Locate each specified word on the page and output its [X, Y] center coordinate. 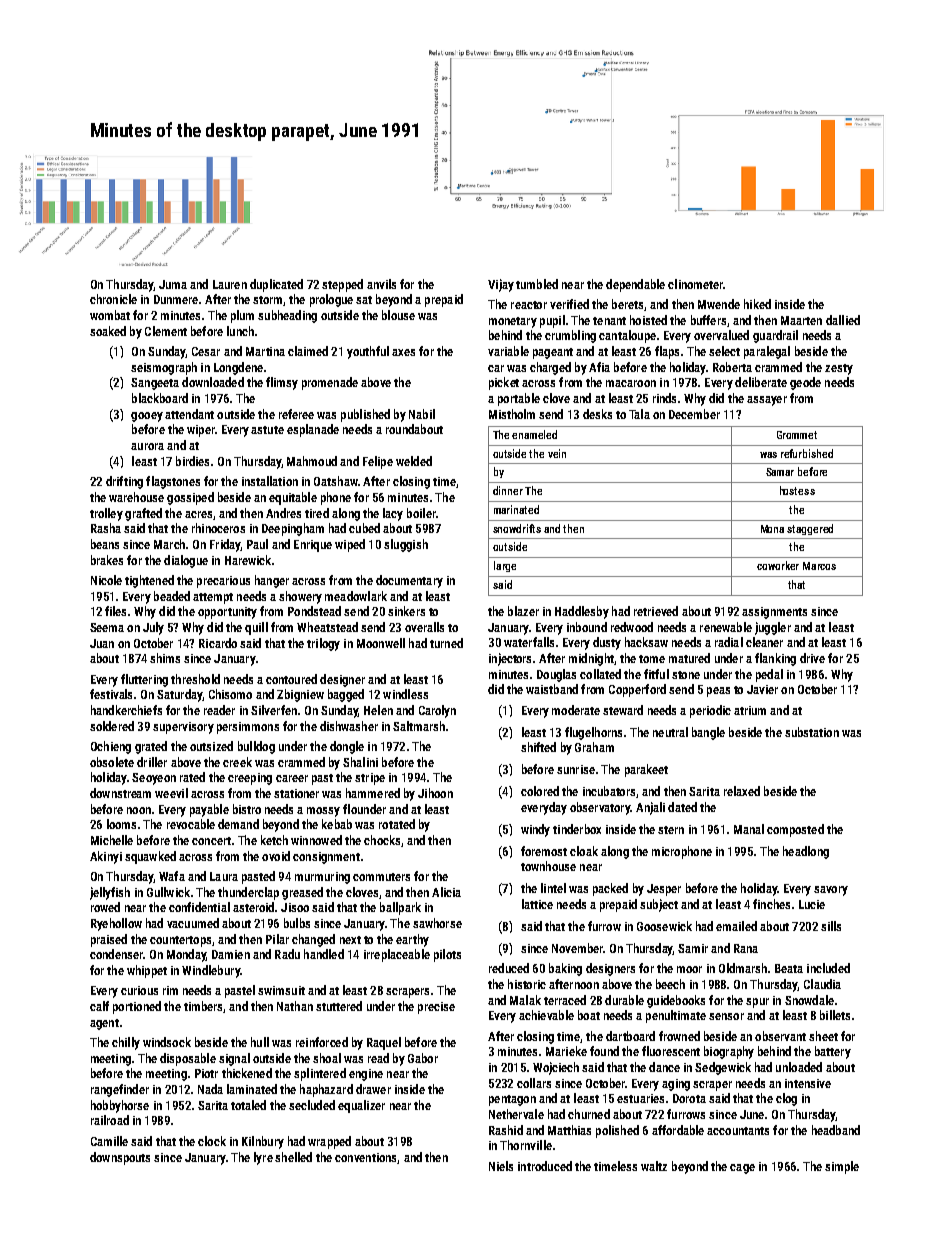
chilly [126, 1043]
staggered [810, 529]
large [505, 566]
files [115, 611]
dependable [635, 285]
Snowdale [809, 1000]
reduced [509, 968]
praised [109, 940]
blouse [398, 315]
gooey [147, 417]
